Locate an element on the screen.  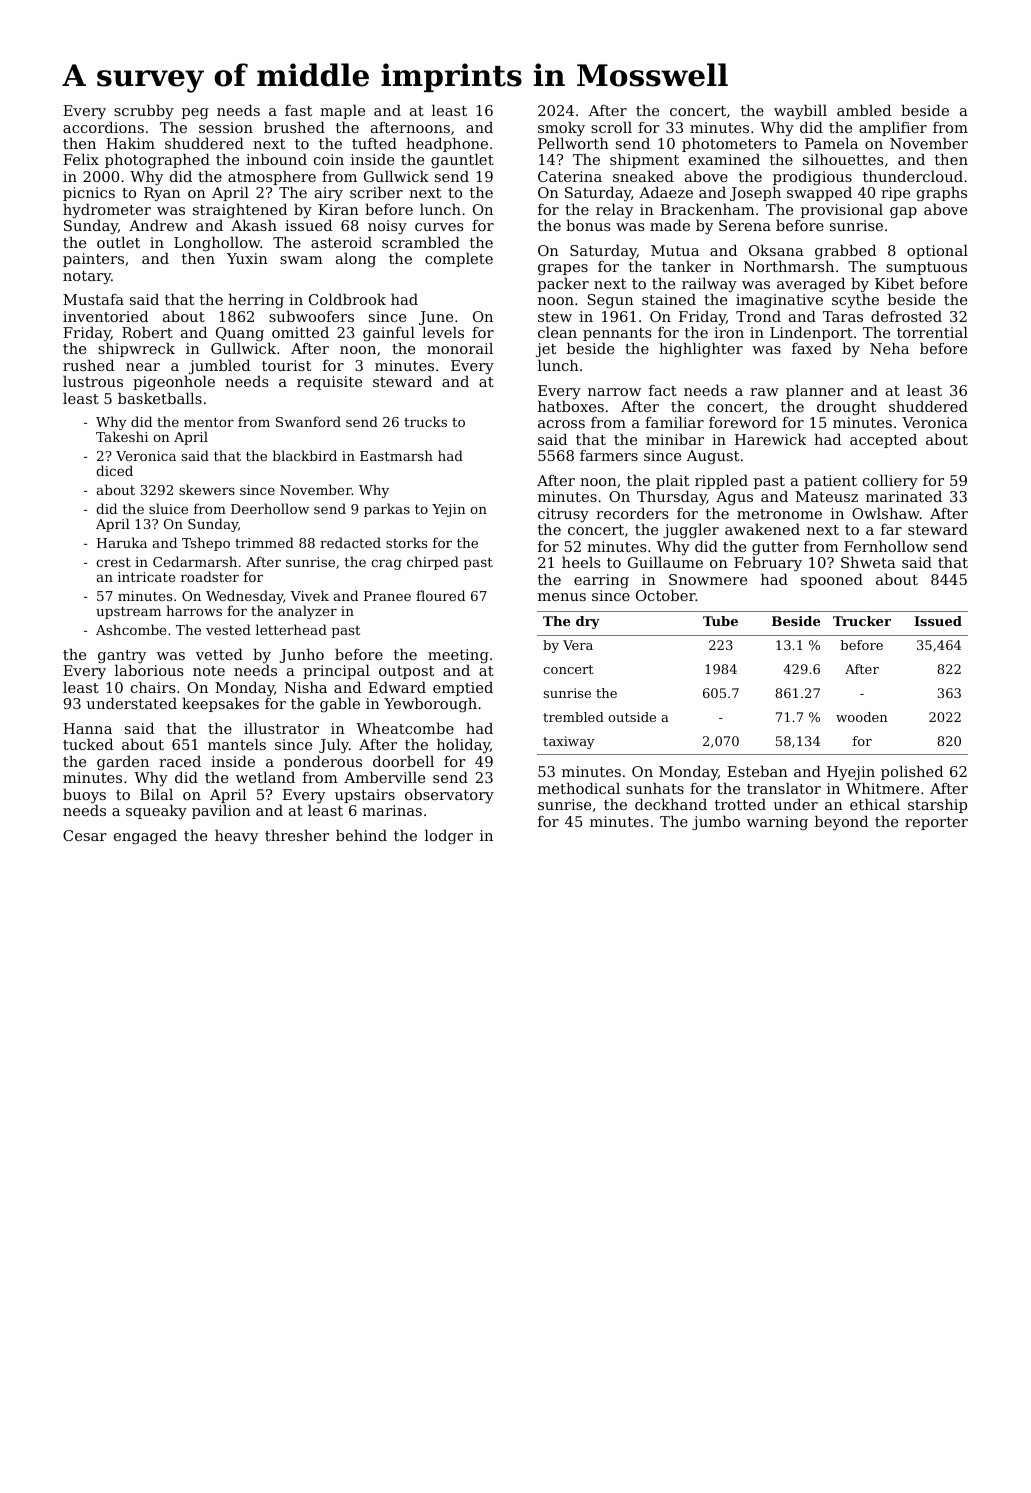
Trucker is located at coordinates (862, 621).
